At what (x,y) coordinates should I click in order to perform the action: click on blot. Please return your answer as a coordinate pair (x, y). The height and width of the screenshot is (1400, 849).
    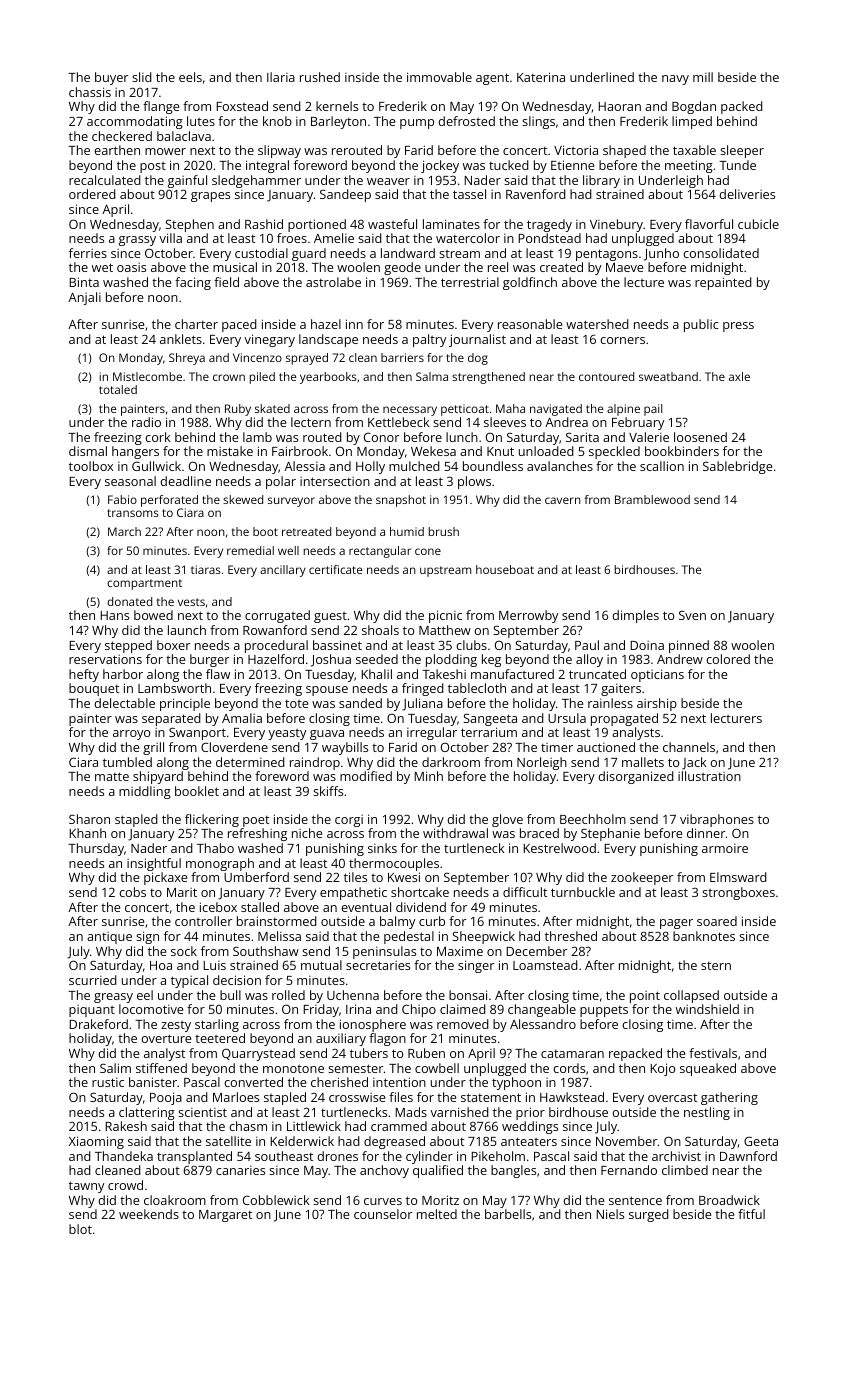
    Looking at the image, I should click on (80, 1229).
